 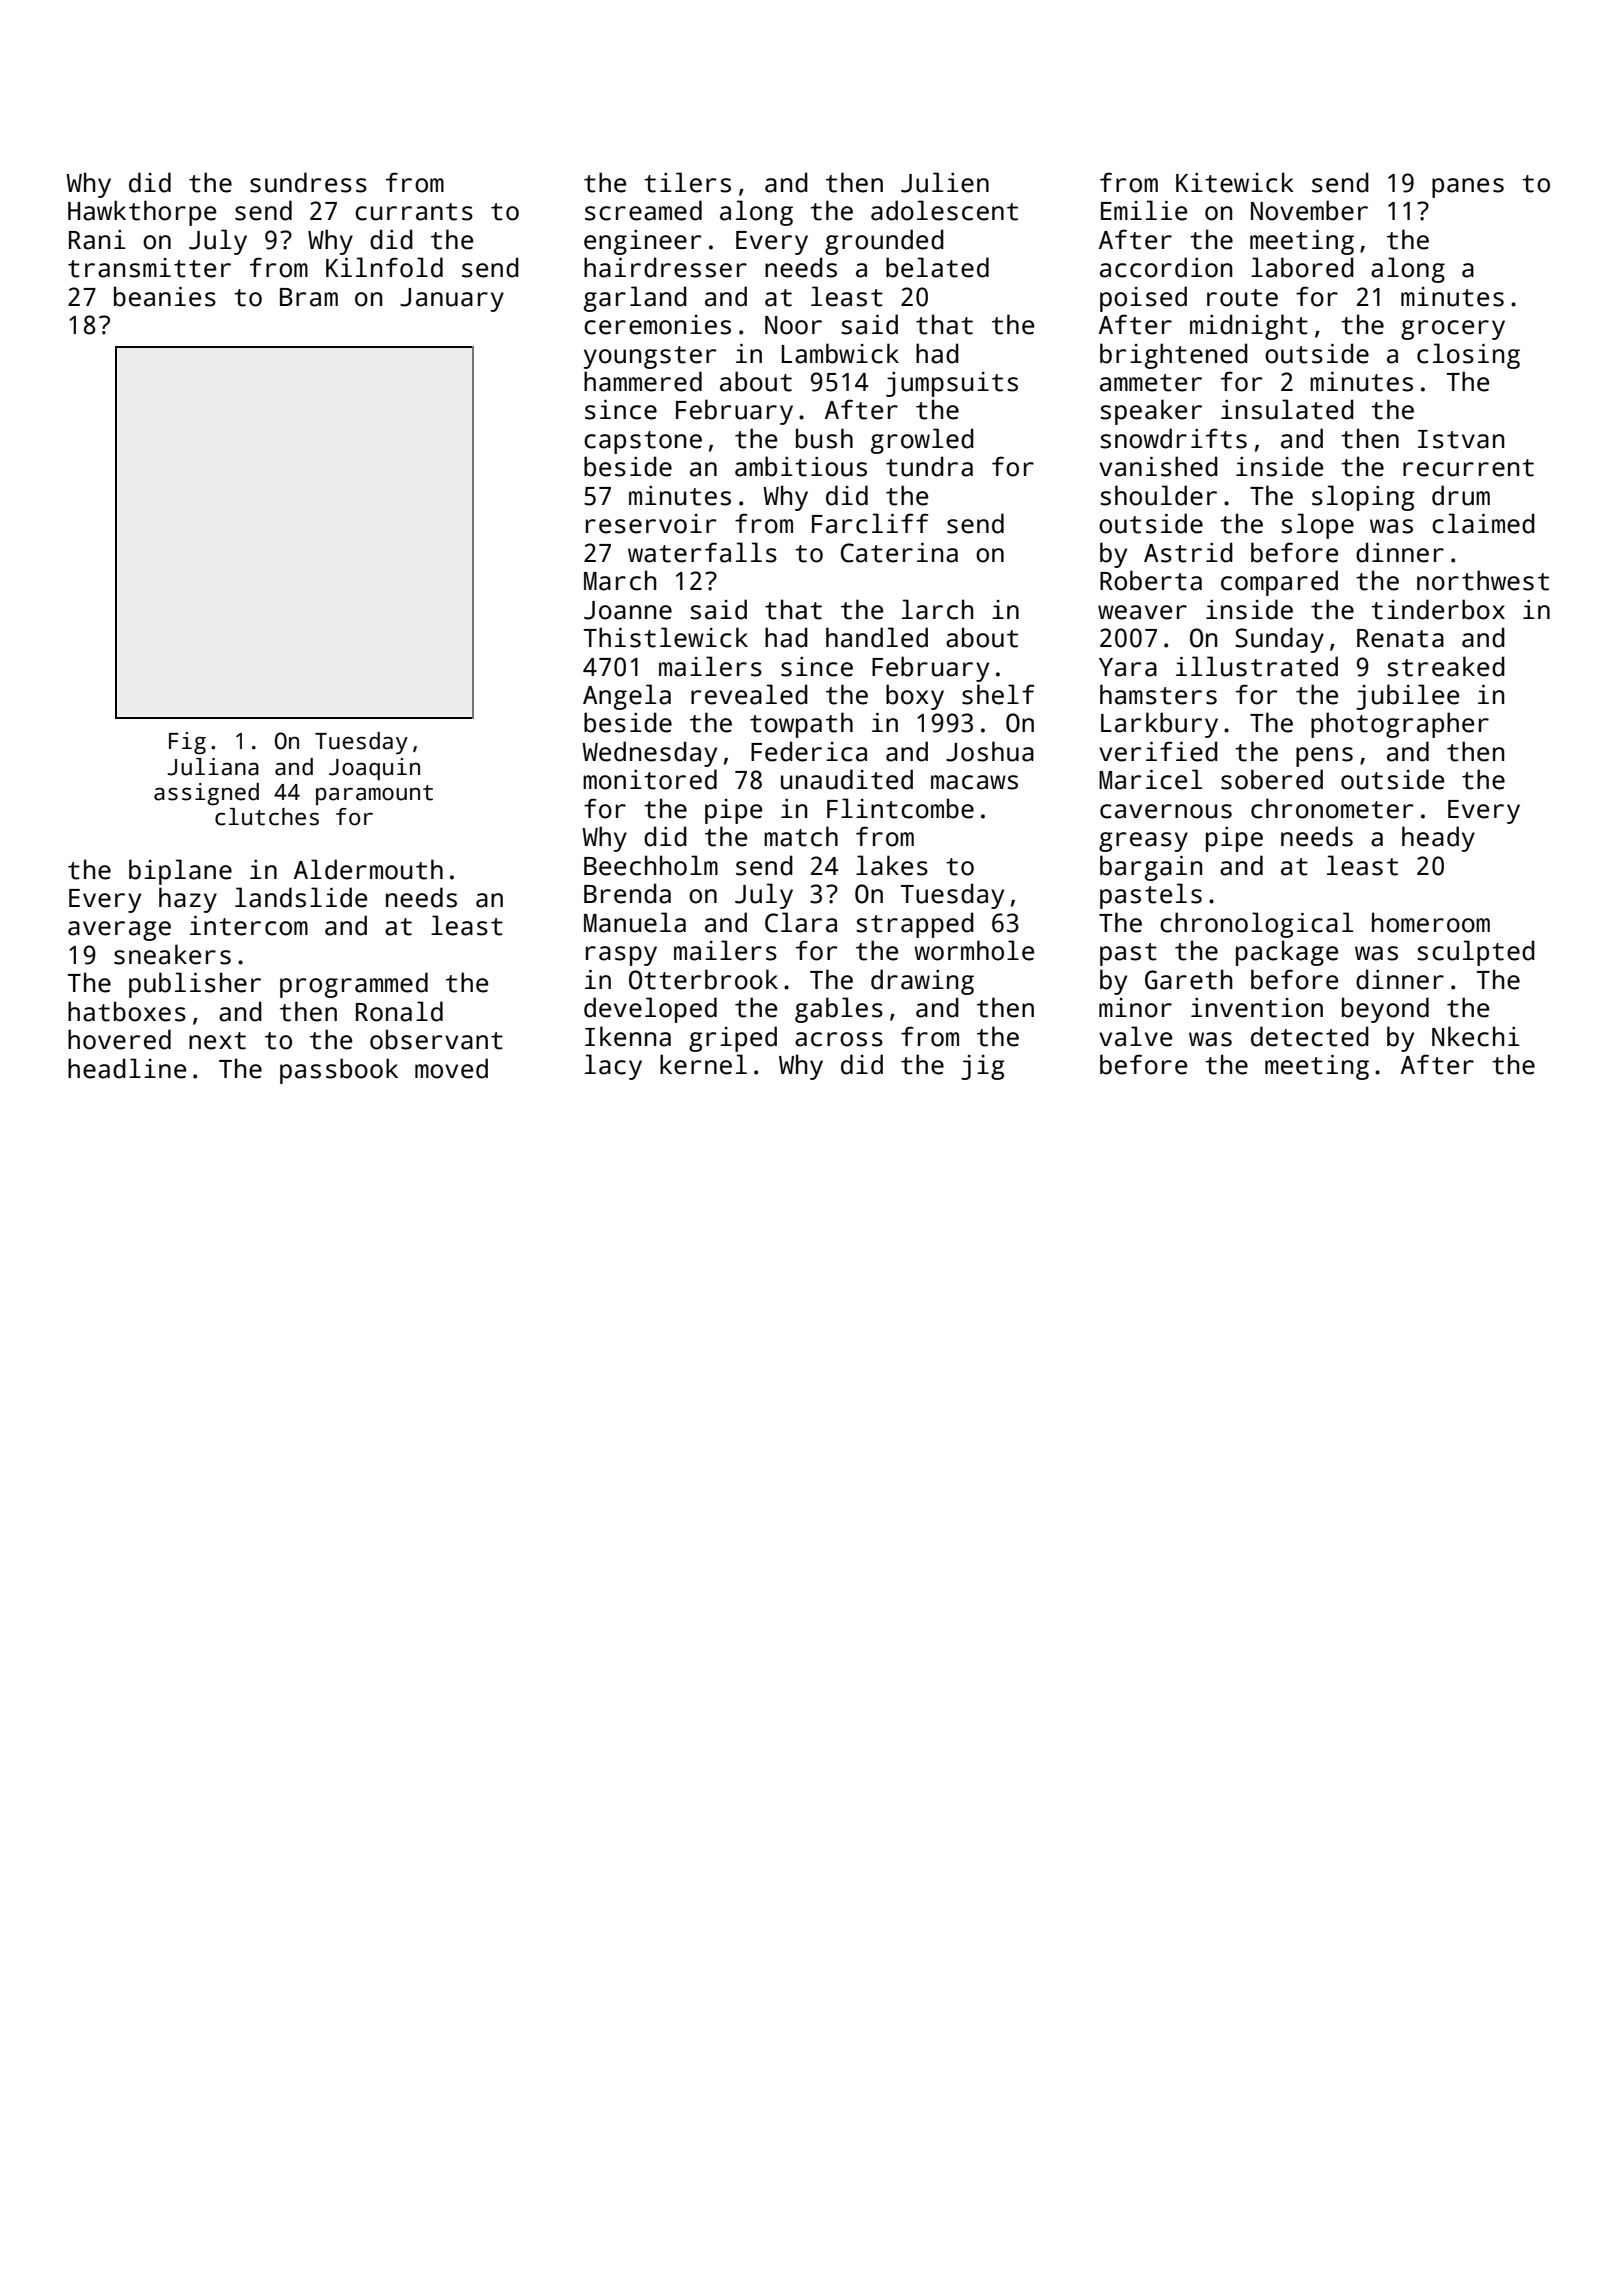 I want to click on handled, so click(x=877, y=637).
